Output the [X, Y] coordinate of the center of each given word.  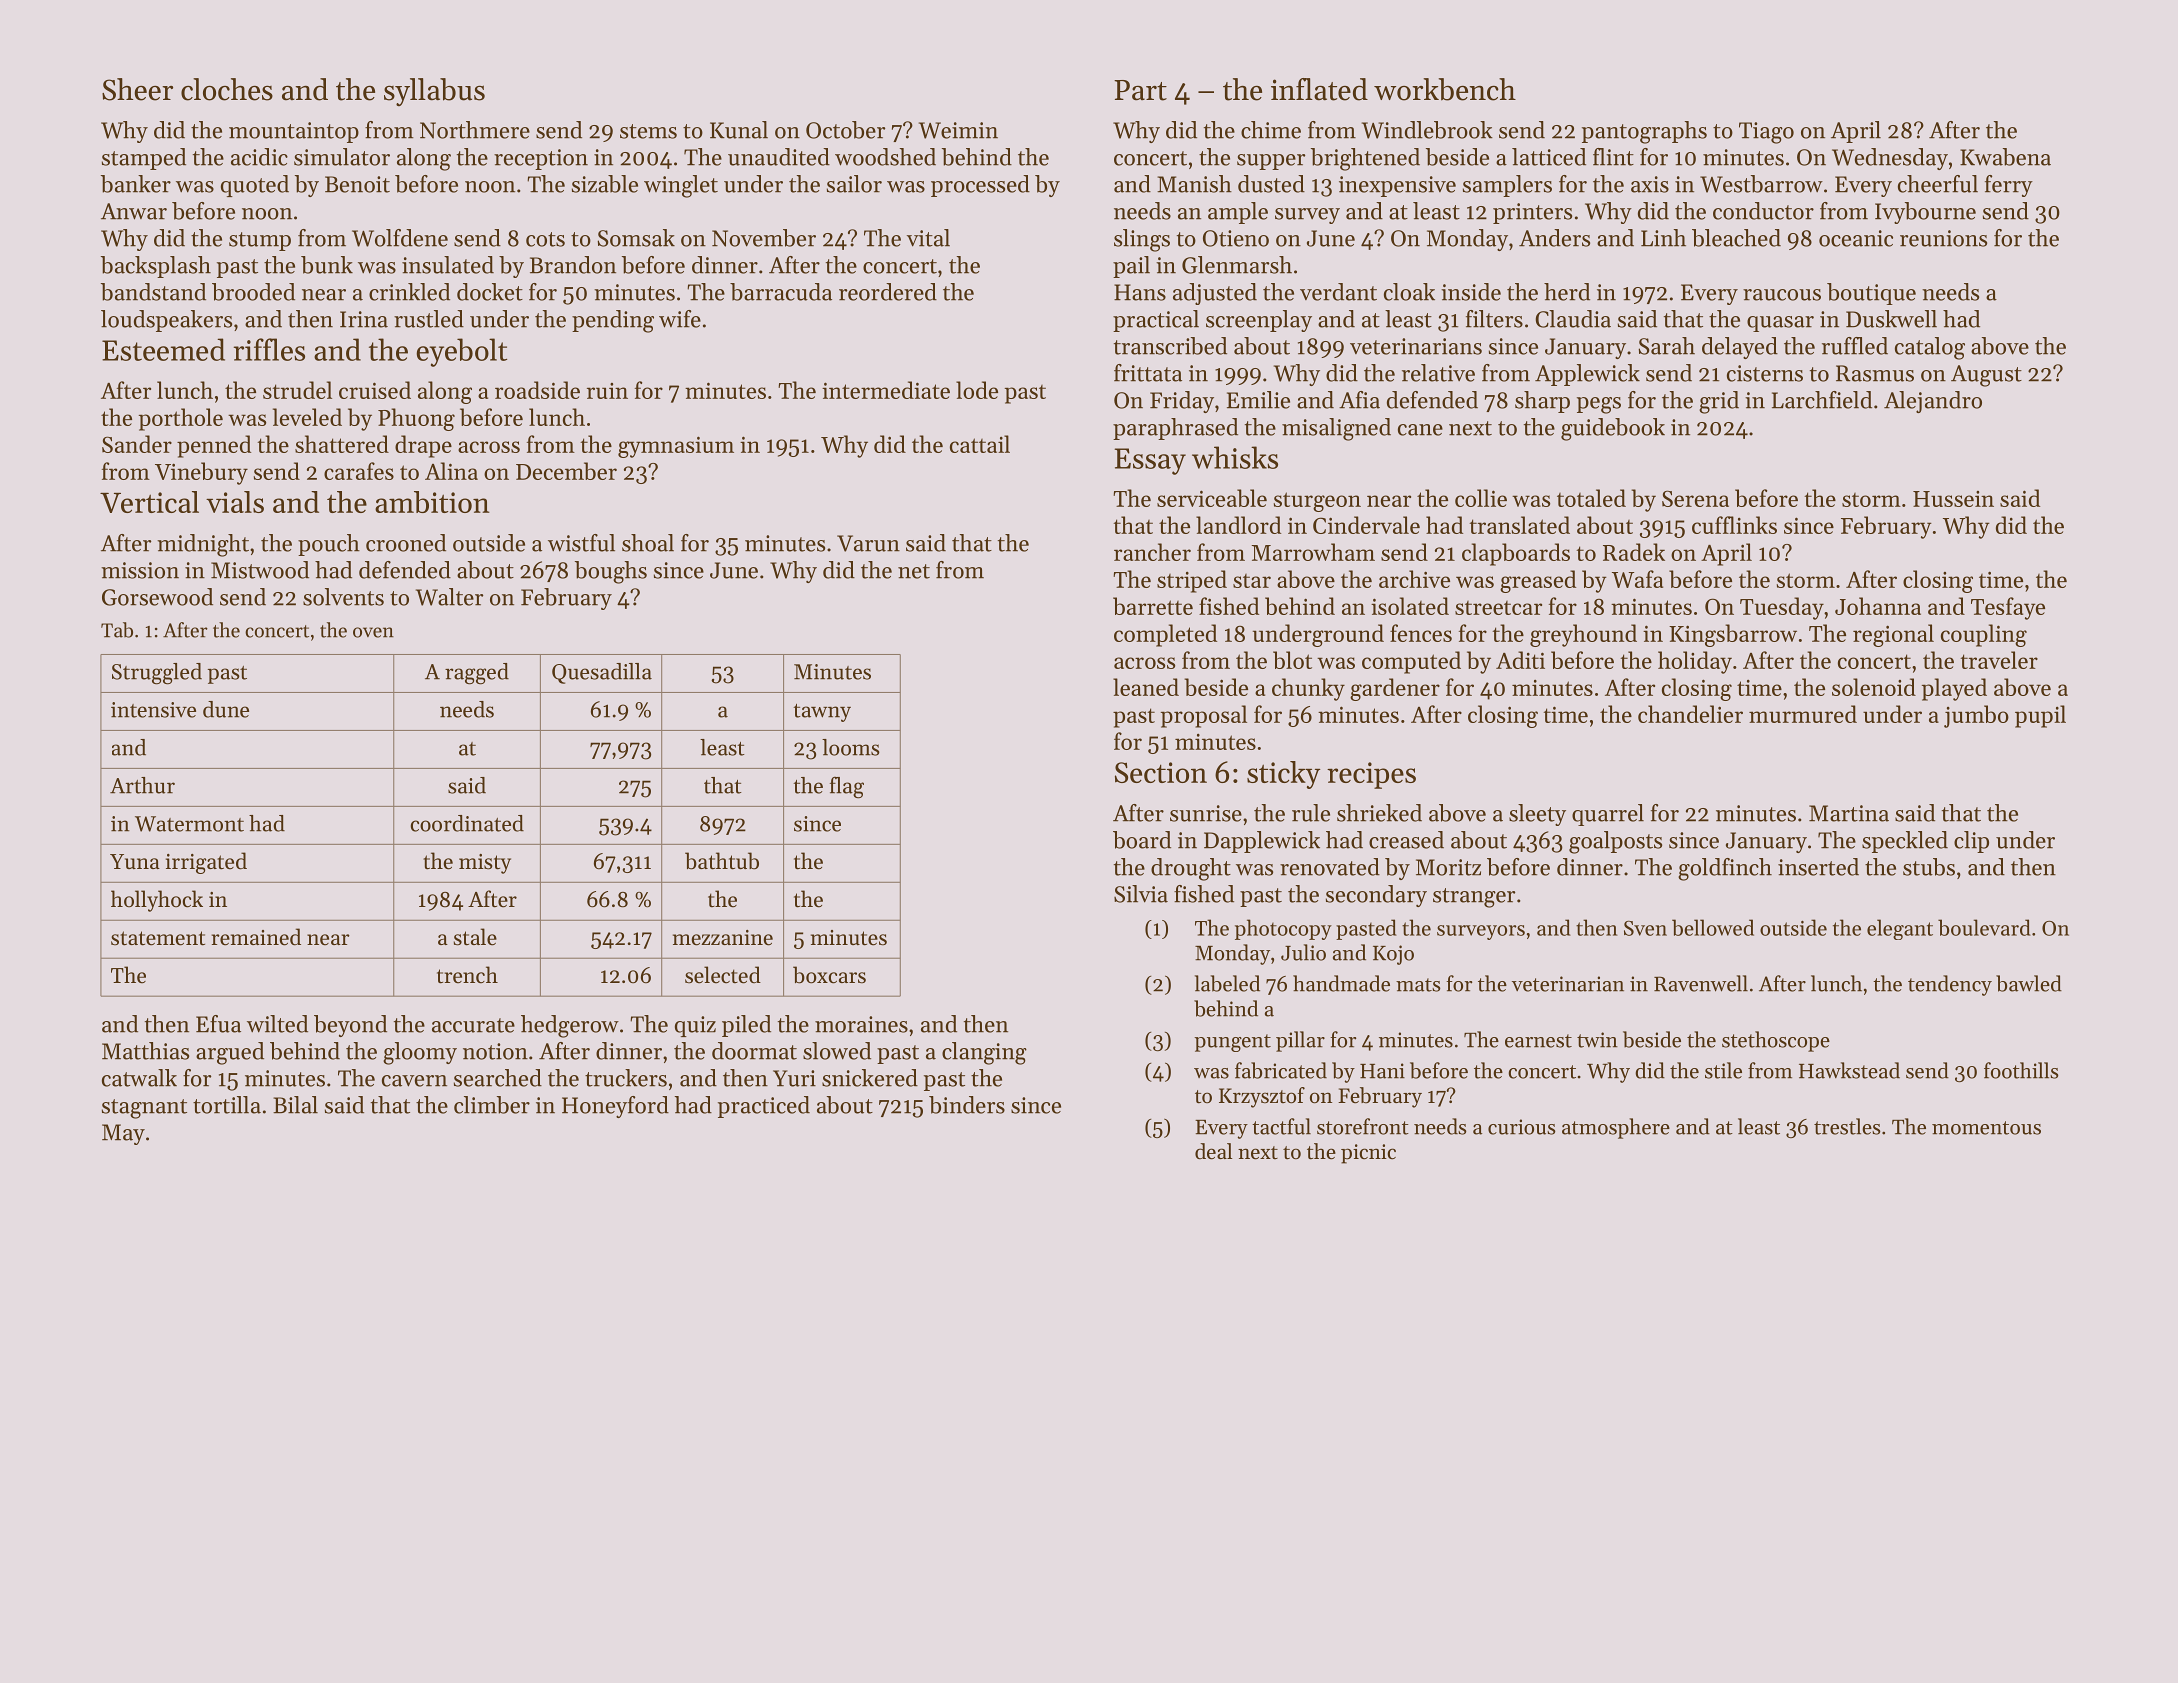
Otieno [1236, 238]
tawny [822, 713]
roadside [537, 390]
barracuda [781, 292]
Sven [1645, 928]
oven [373, 632]
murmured [1803, 714]
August [1986, 376]
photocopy [1283, 929]
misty [485, 864]
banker [136, 184]
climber [492, 1105]
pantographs [1644, 132]
